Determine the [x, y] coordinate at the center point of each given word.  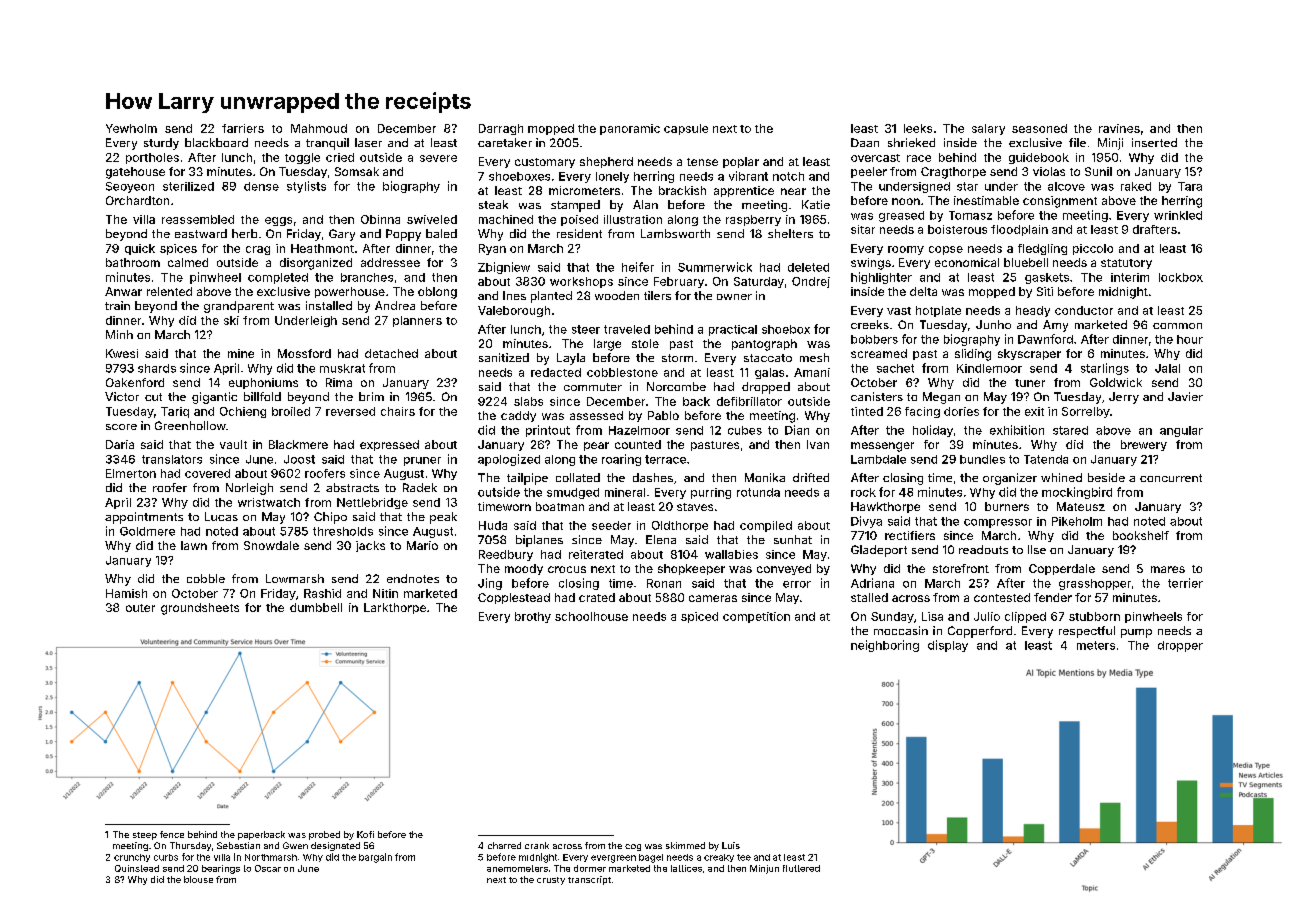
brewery [1144, 445]
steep [145, 836]
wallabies [731, 554]
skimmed [685, 845]
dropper [1180, 646]
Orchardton [137, 200]
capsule [686, 129]
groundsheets [200, 609]
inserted [1154, 142]
